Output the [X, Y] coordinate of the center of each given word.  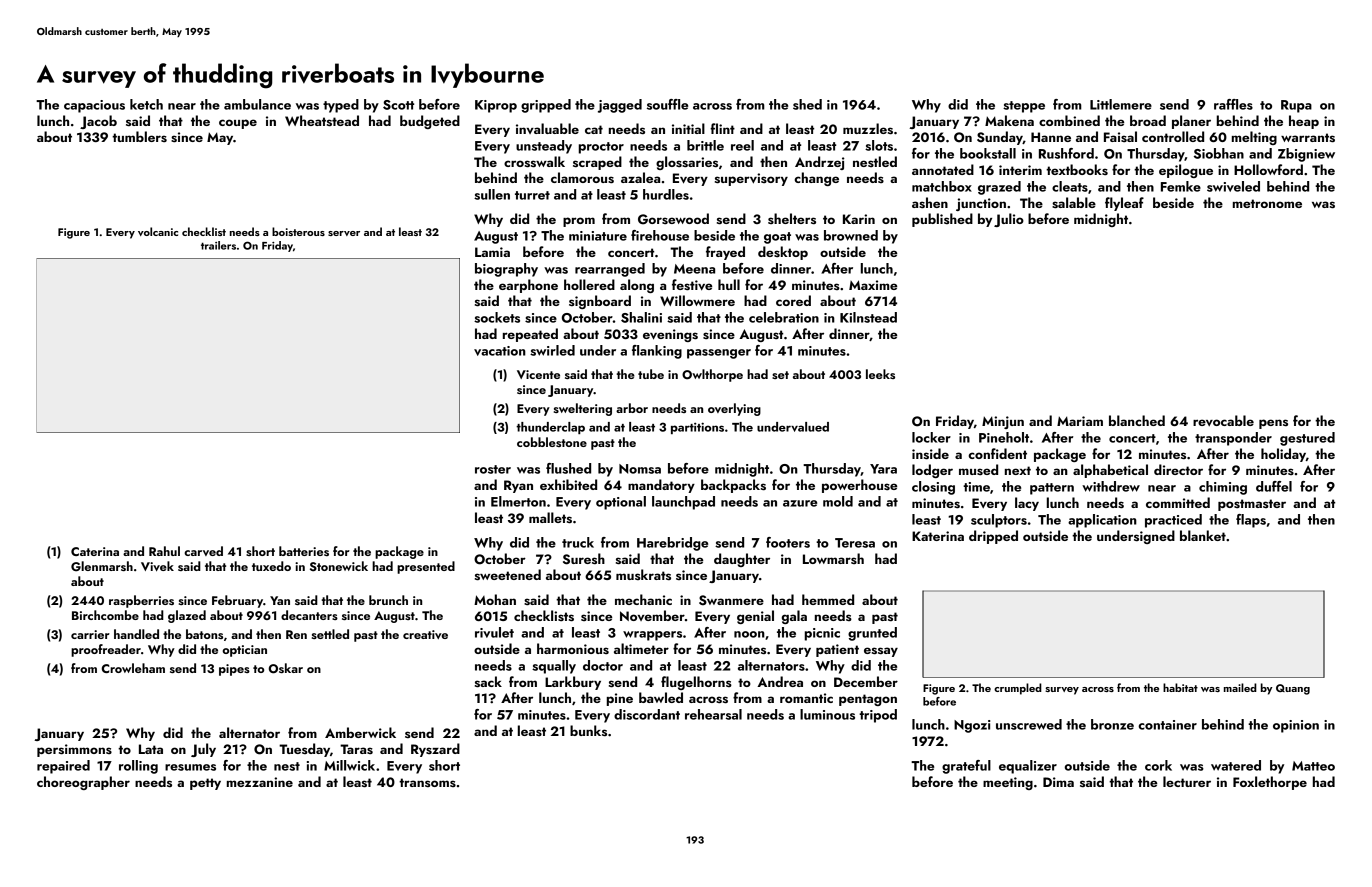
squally [554, 667]
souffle [667, 104]
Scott [398, 105]
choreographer [83, 783]
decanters [309, 615]
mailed [1240, 687]
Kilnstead [868, 317]
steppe [1024, 107]
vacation [500, 351]
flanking [657, 352]
